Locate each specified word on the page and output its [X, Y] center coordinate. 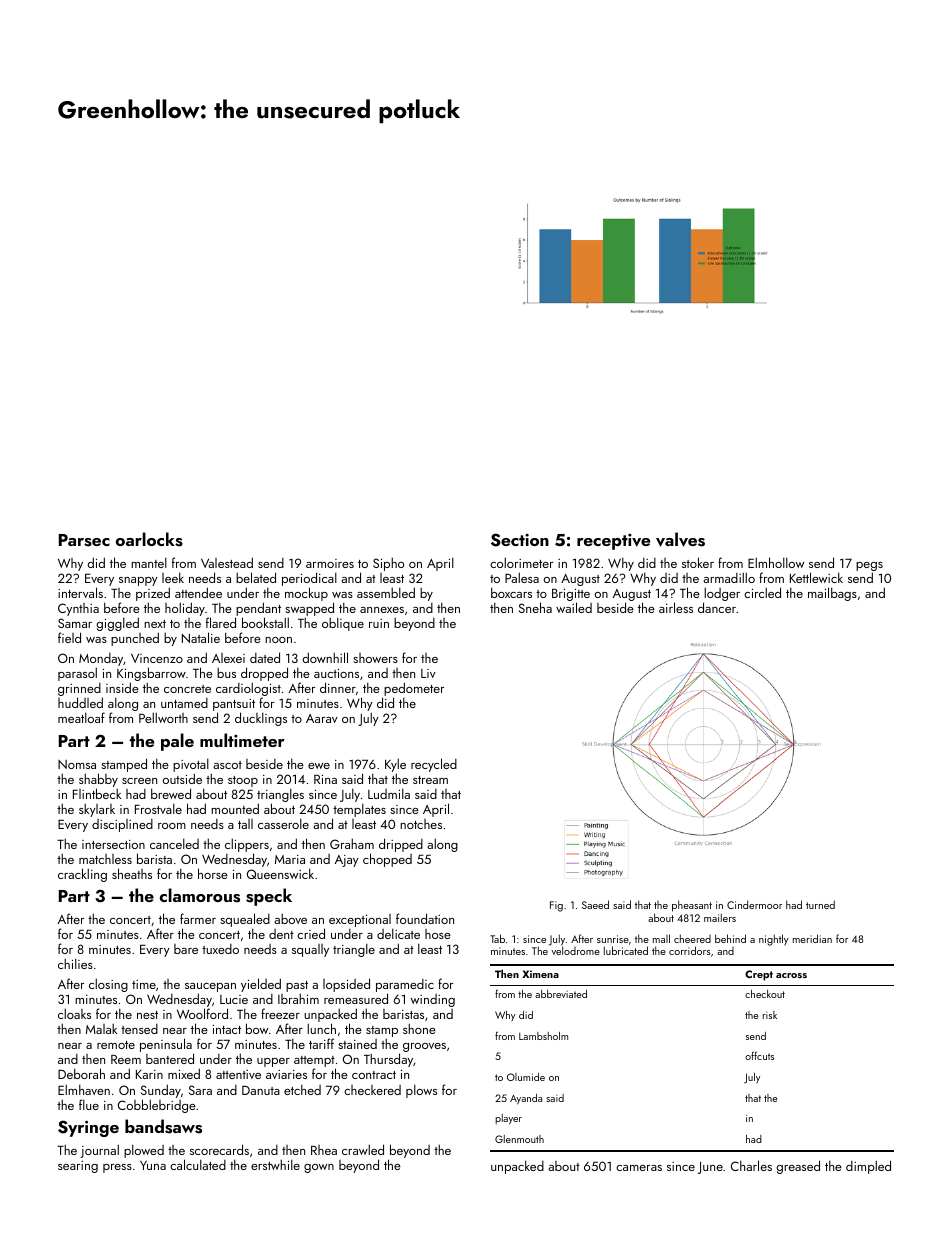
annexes [382, 610]
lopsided [346, 985]
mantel [149, 562]
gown [319, 1168]
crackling [82, 875]
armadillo [729, 577]
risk [770, 1015]
